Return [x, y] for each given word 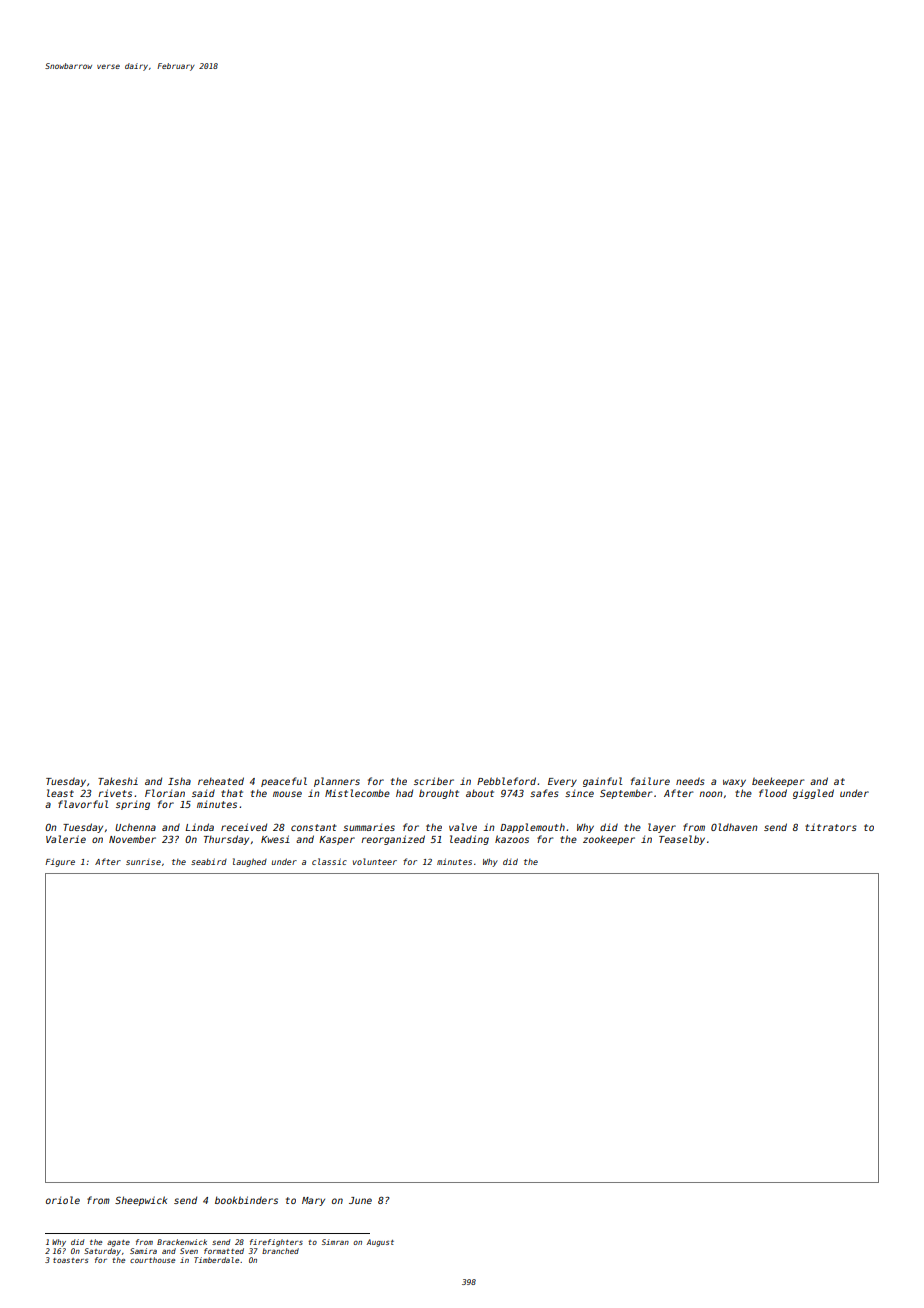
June [360, 1200]
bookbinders [246, 1200]
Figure [60, 862]
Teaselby [682, 840]
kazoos [512, 839]
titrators [831, 827]
